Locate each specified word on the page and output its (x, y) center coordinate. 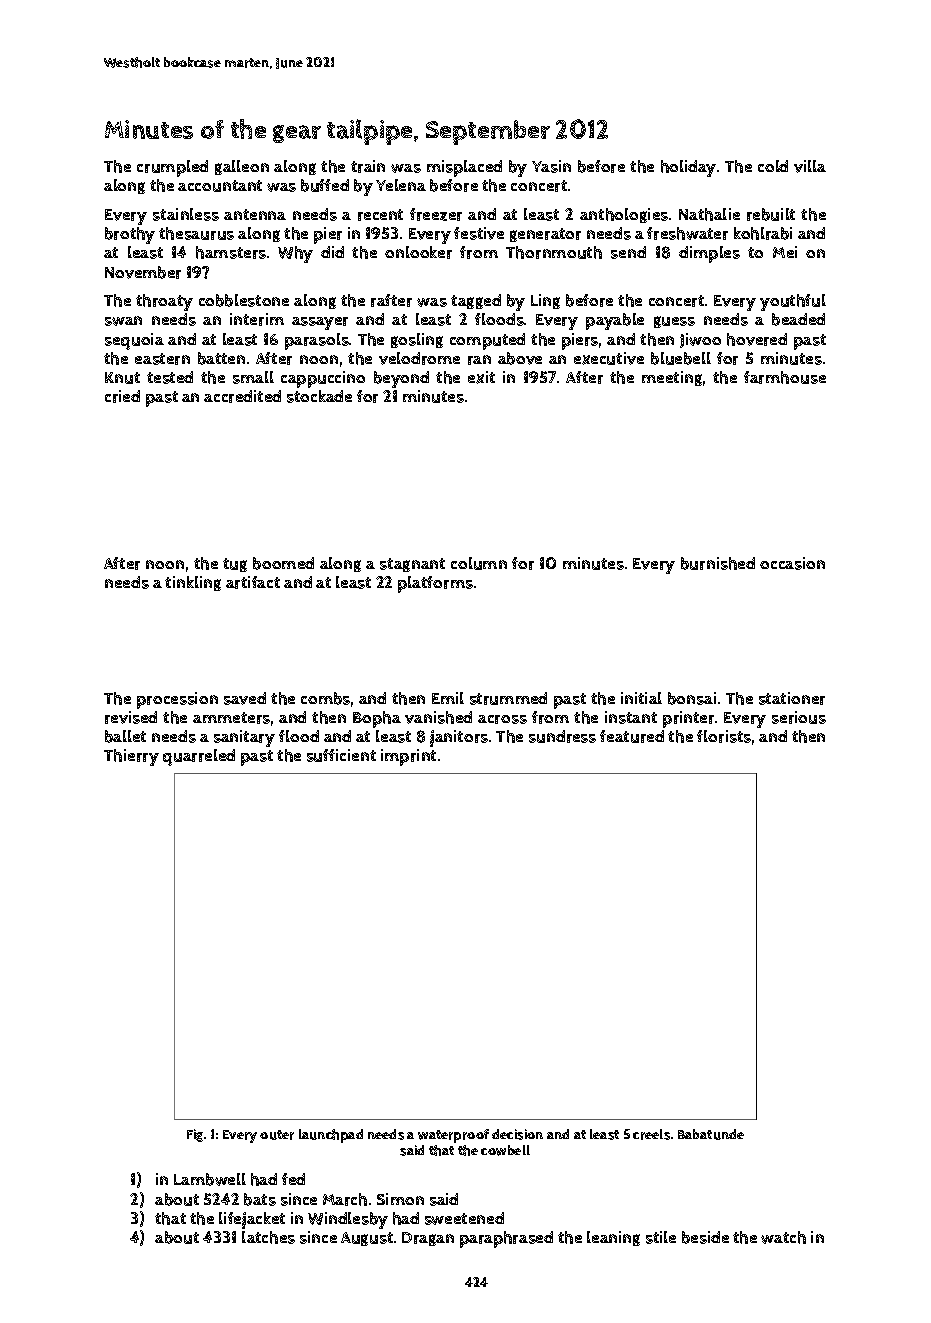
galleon (242, 167)
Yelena (401, 185)
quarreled (199, 757)
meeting (672, 378)
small (253, 377)
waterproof (453, 1136)
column (479, 563)
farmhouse (785, 377)
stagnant (412, 565)
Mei (785, 252)
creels (651, 1134)
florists (724, 736)
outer (277, 1135)
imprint (408, 757)
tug (235, 565)
